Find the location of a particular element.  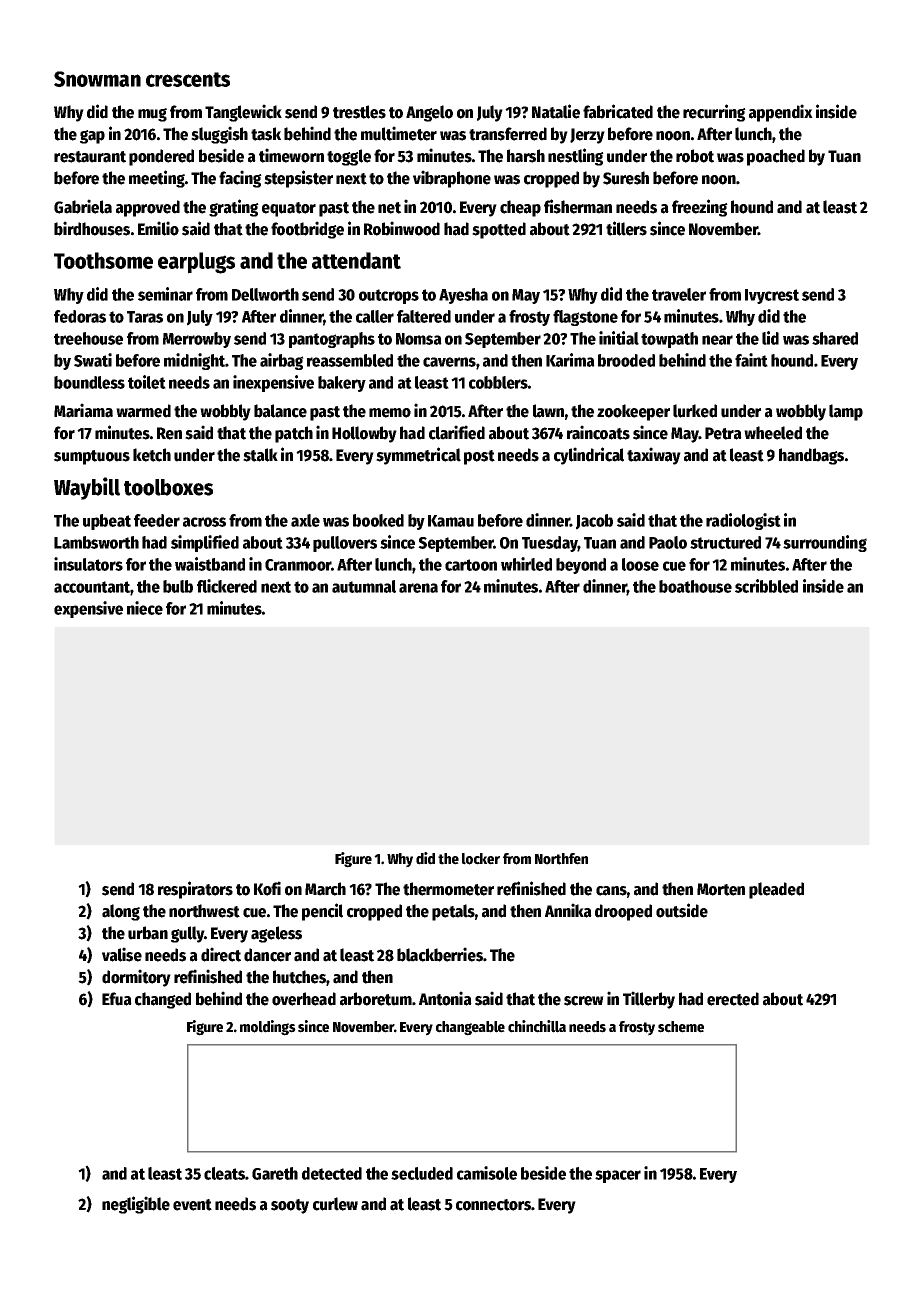

facing is located at coordinates (240, 179).
